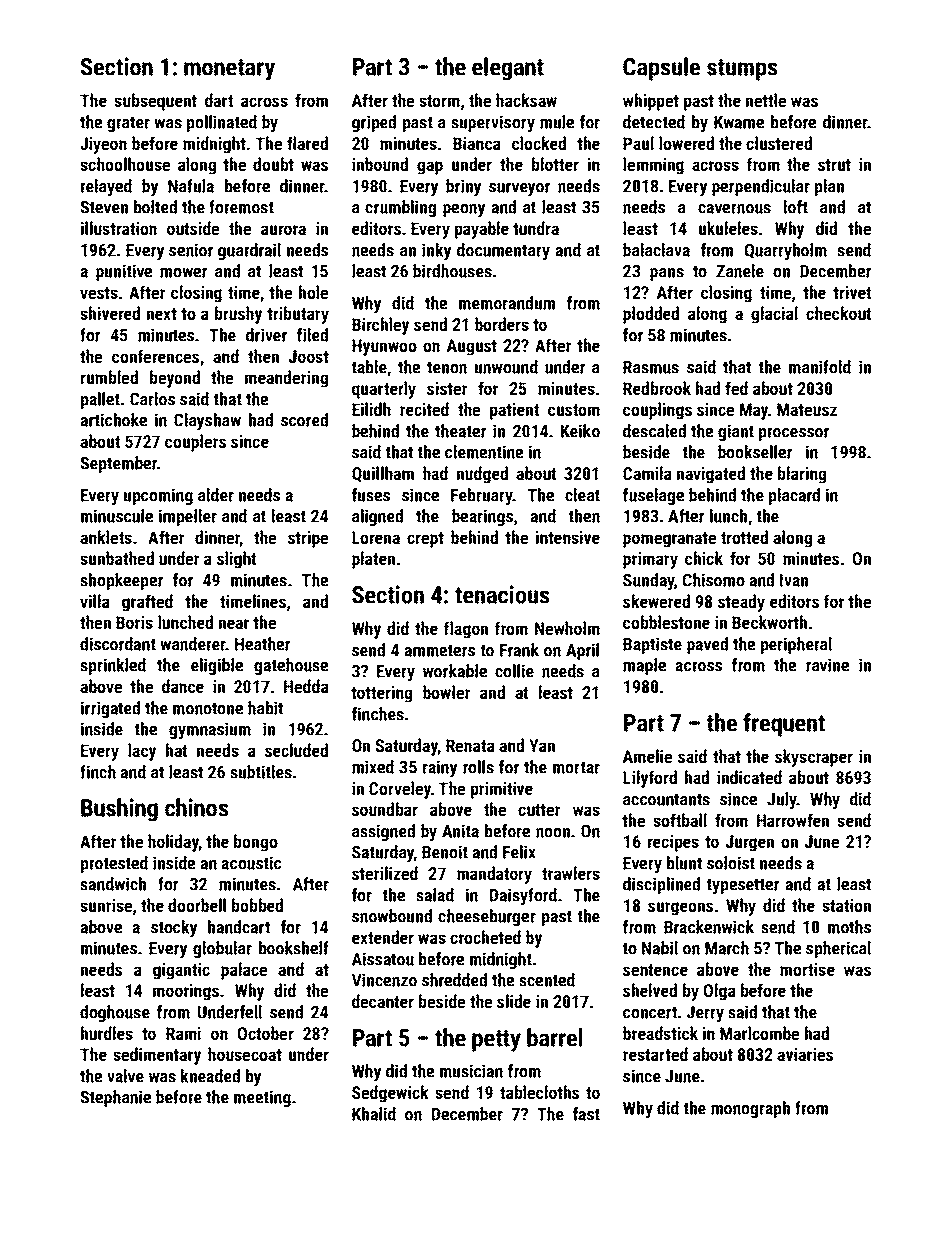 The image size is (952, 1233). I want to click on Bushing, so click(119, 810).
